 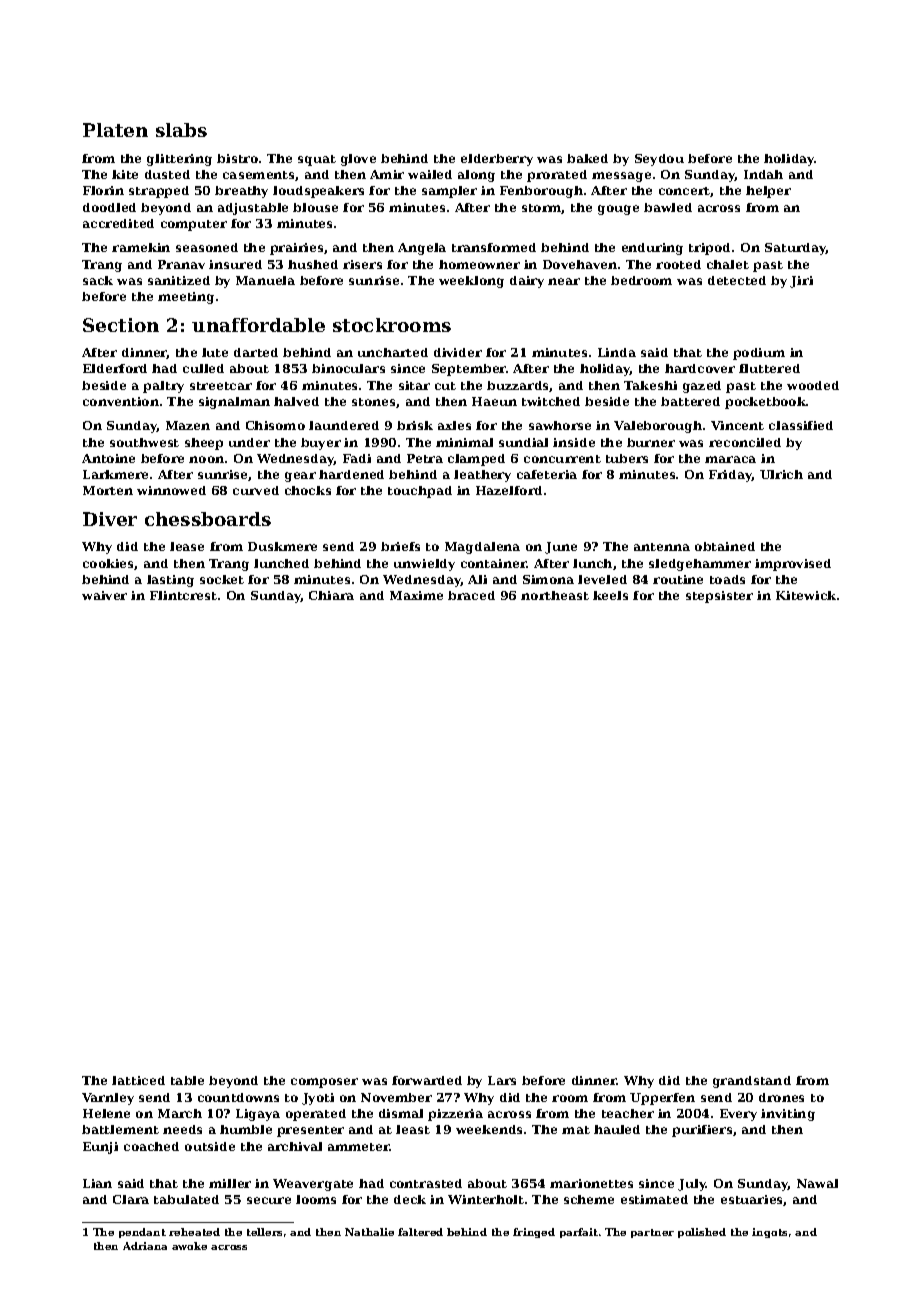 What do you see at coordinates (393, 352) in the screenshot?
I see `uncharted` at bounding box center [393, 352].
